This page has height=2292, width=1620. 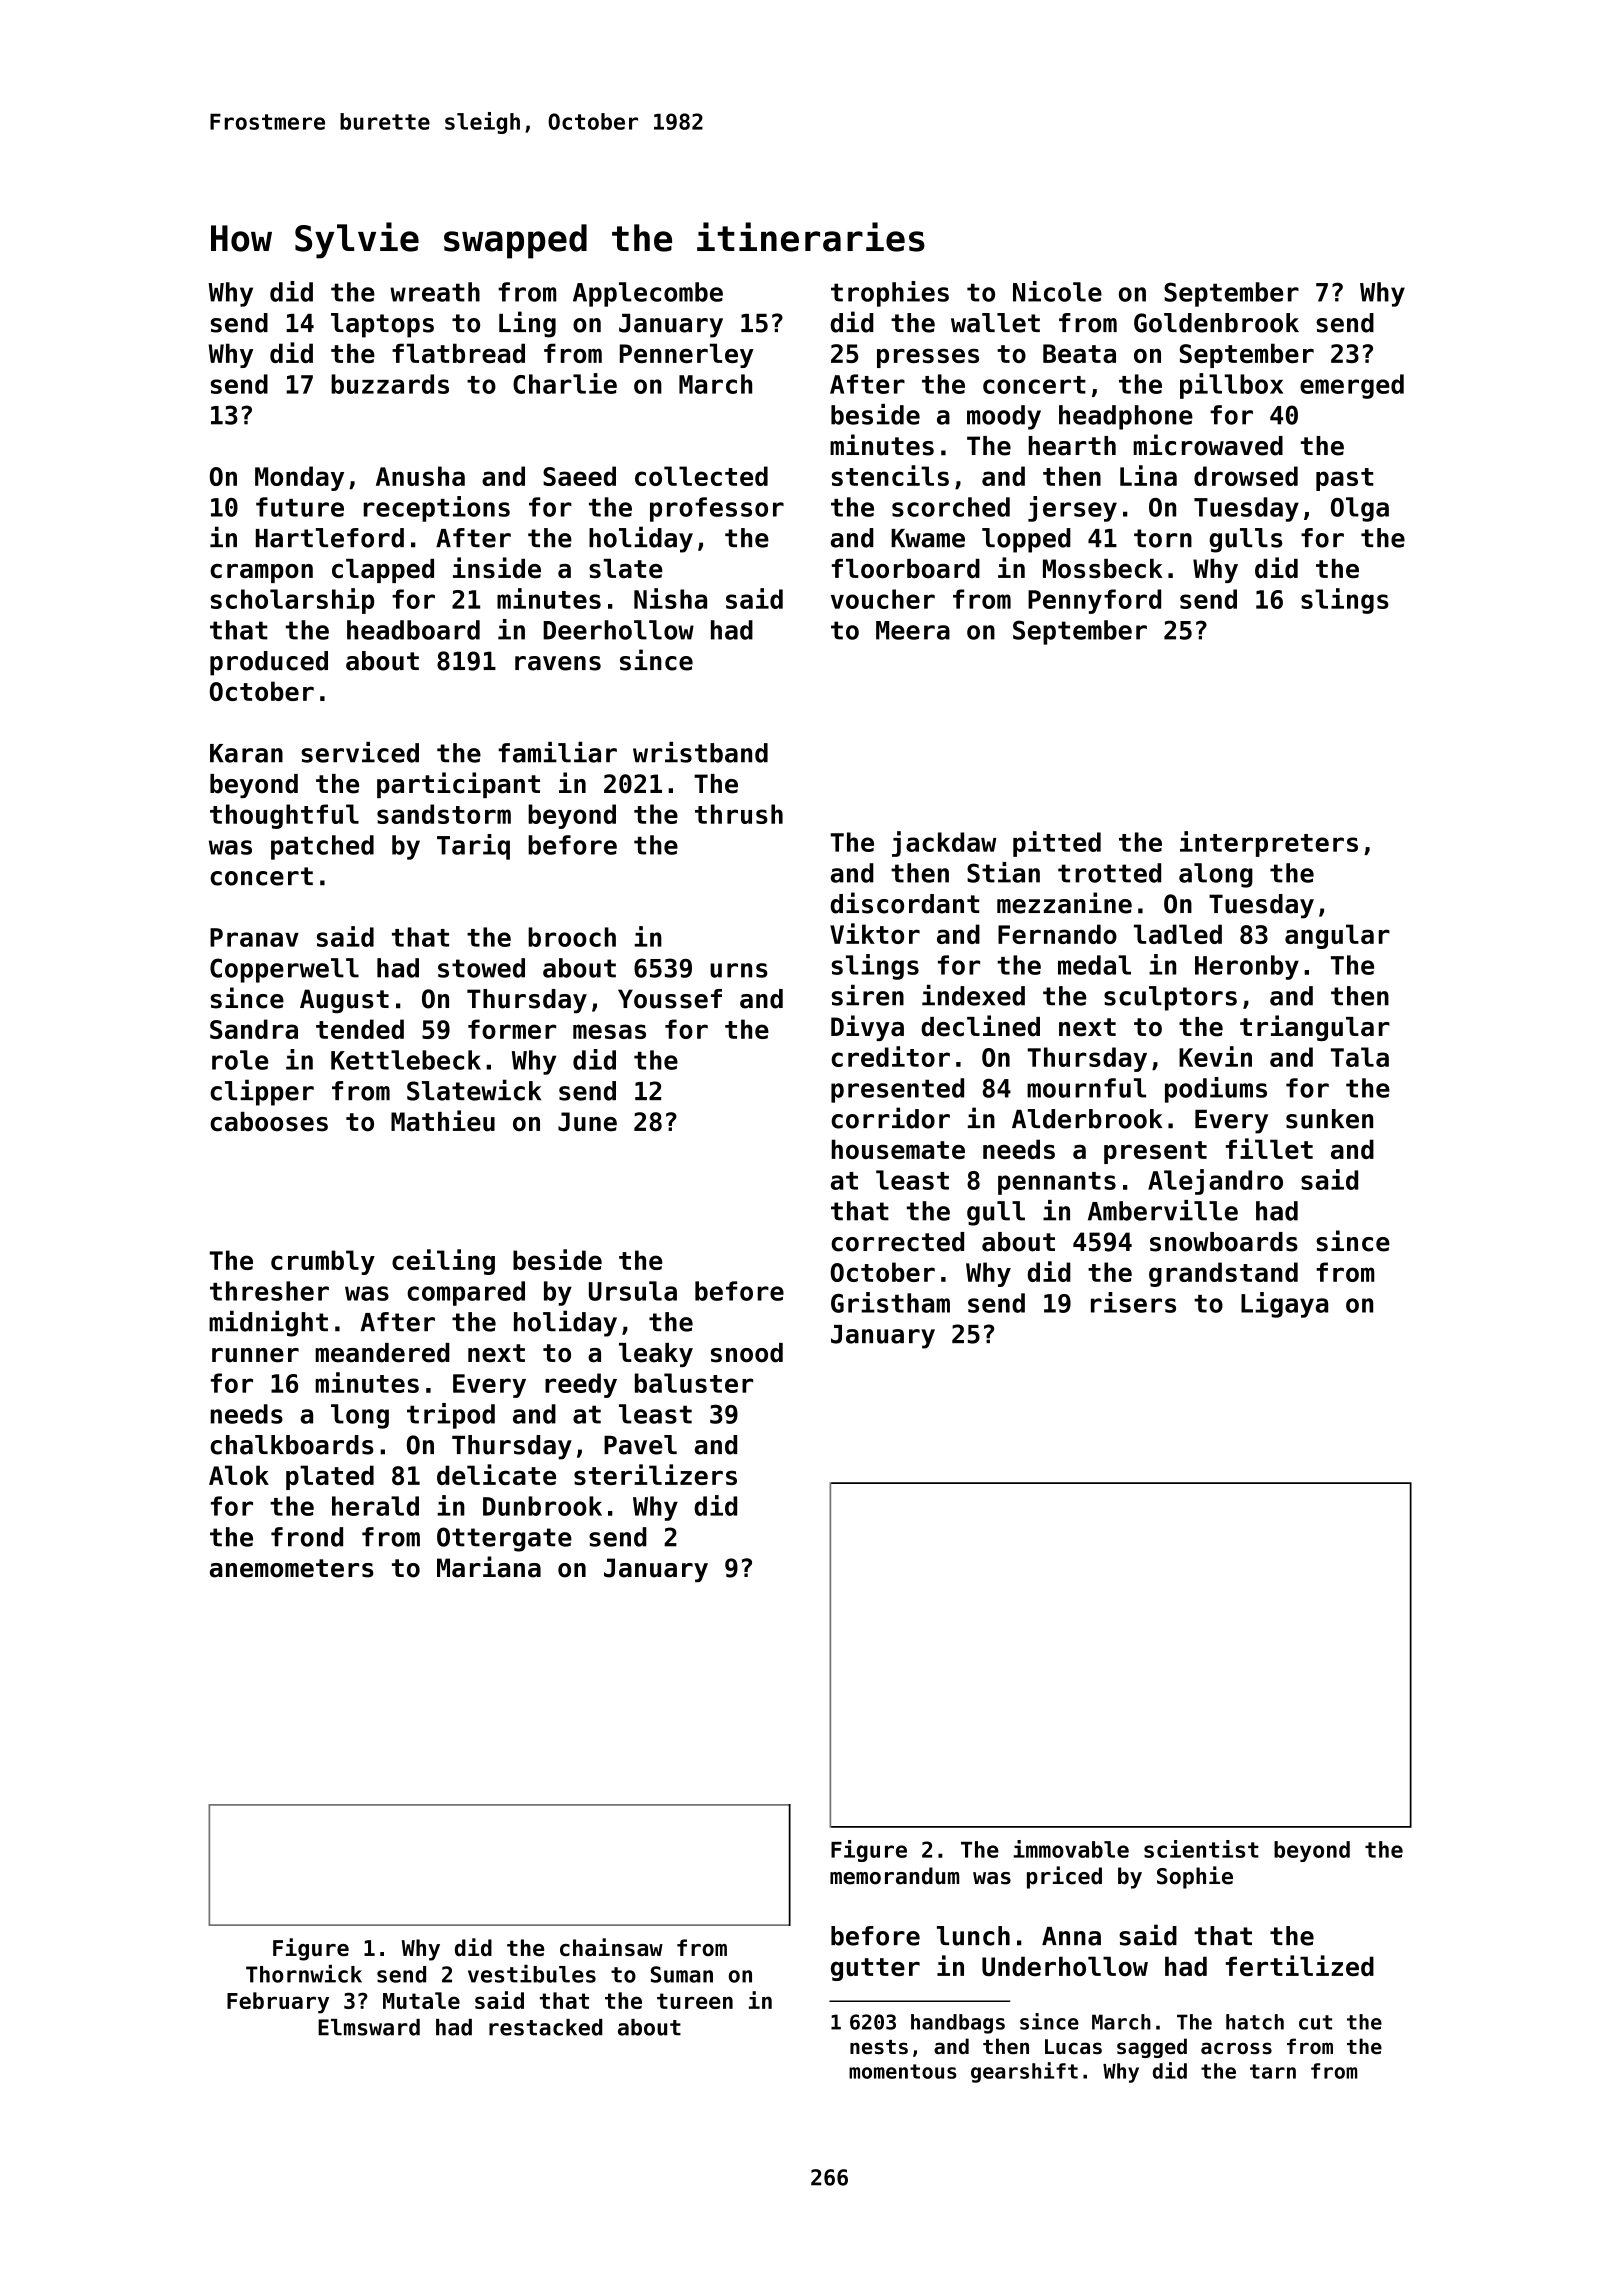 I want to click on Olga, so click(x=1360, y=509).
